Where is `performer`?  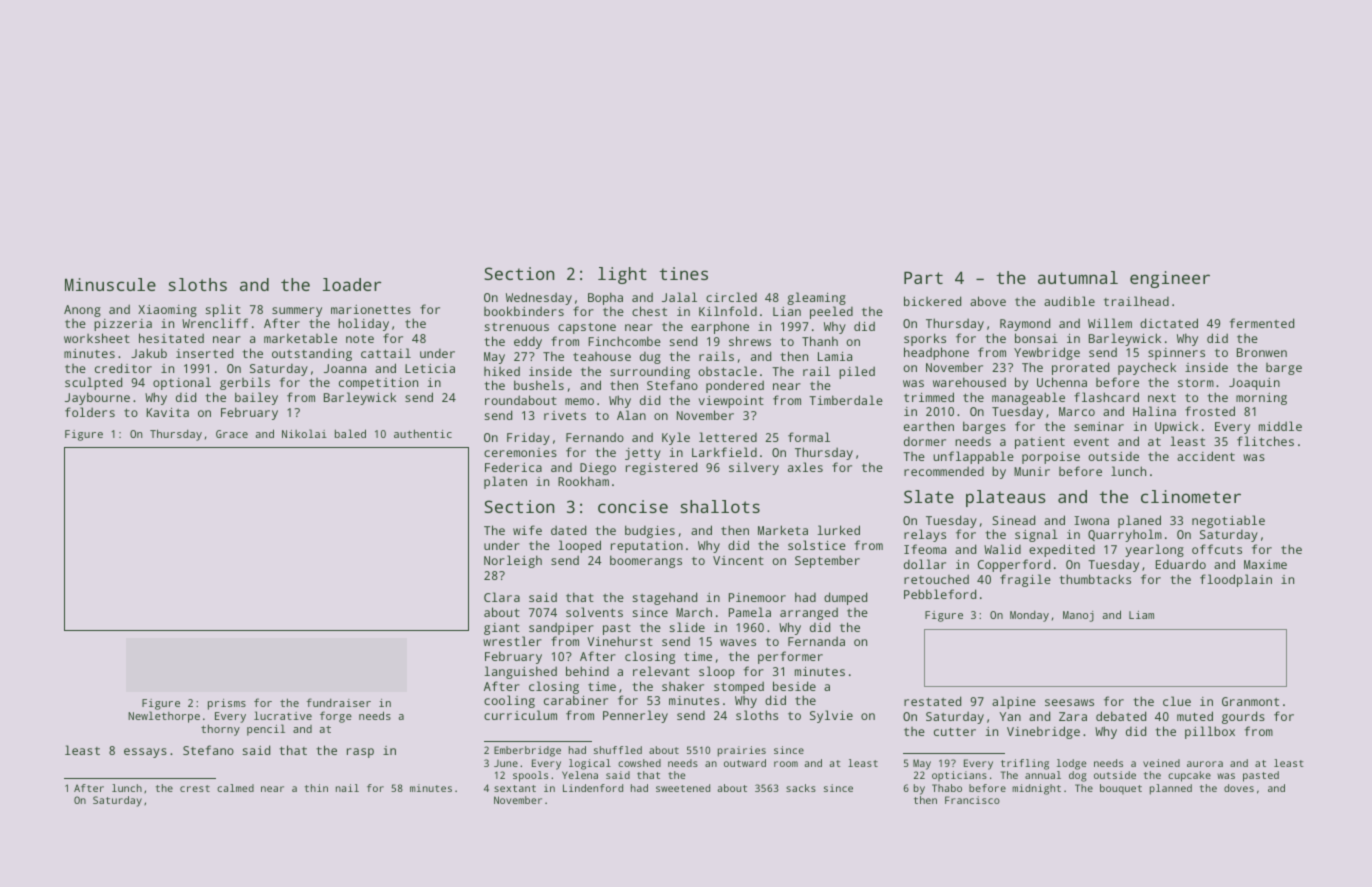 performer is located at coordinates (790, 657).
